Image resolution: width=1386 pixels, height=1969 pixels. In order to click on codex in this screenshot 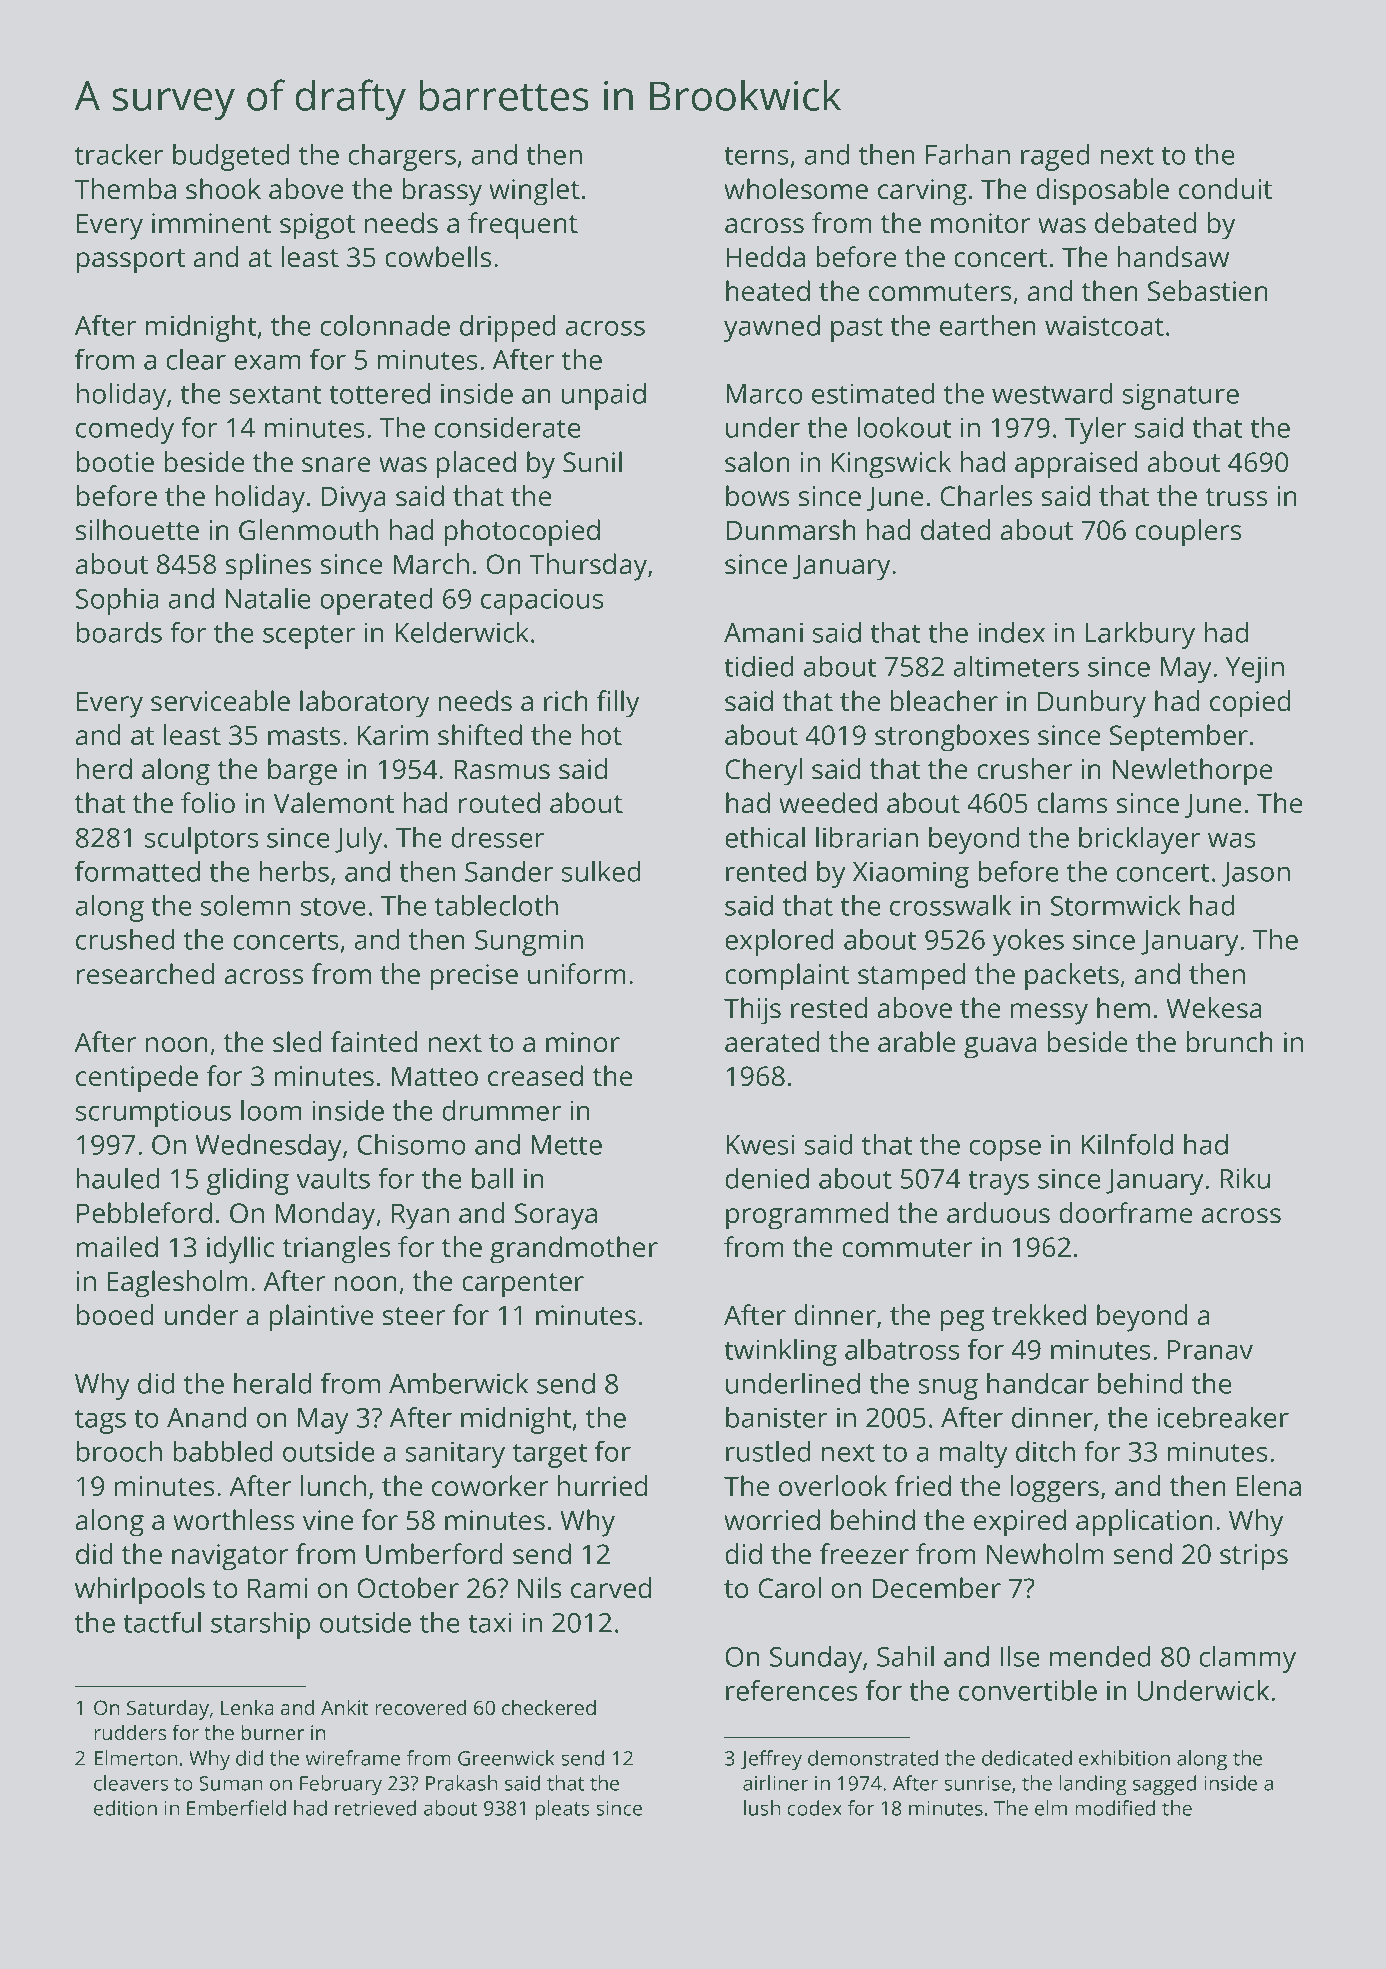, I will do `click(814, 1808)`.
